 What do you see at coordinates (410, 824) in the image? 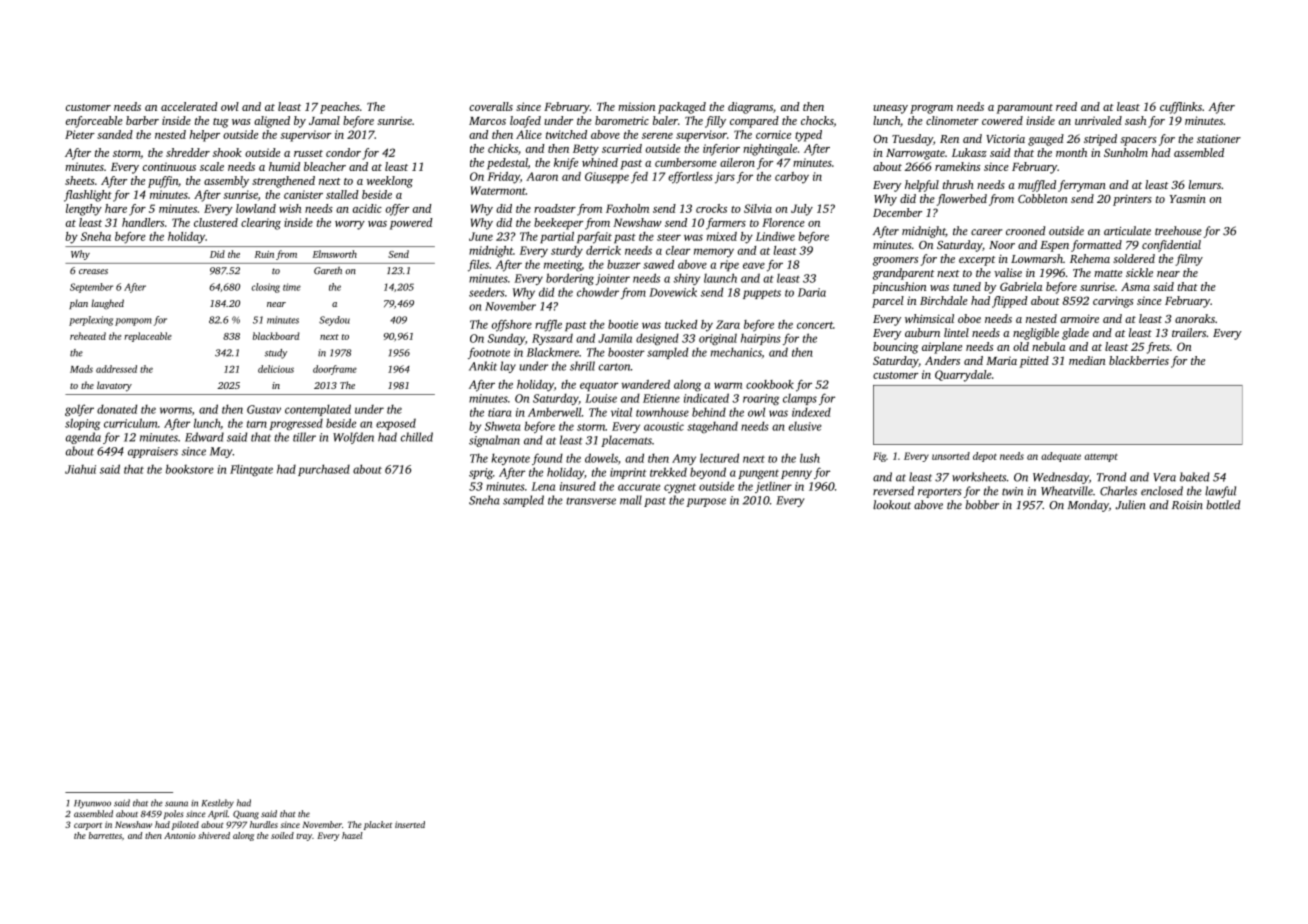
I see `inserted` at bounding box center [410, 824].
